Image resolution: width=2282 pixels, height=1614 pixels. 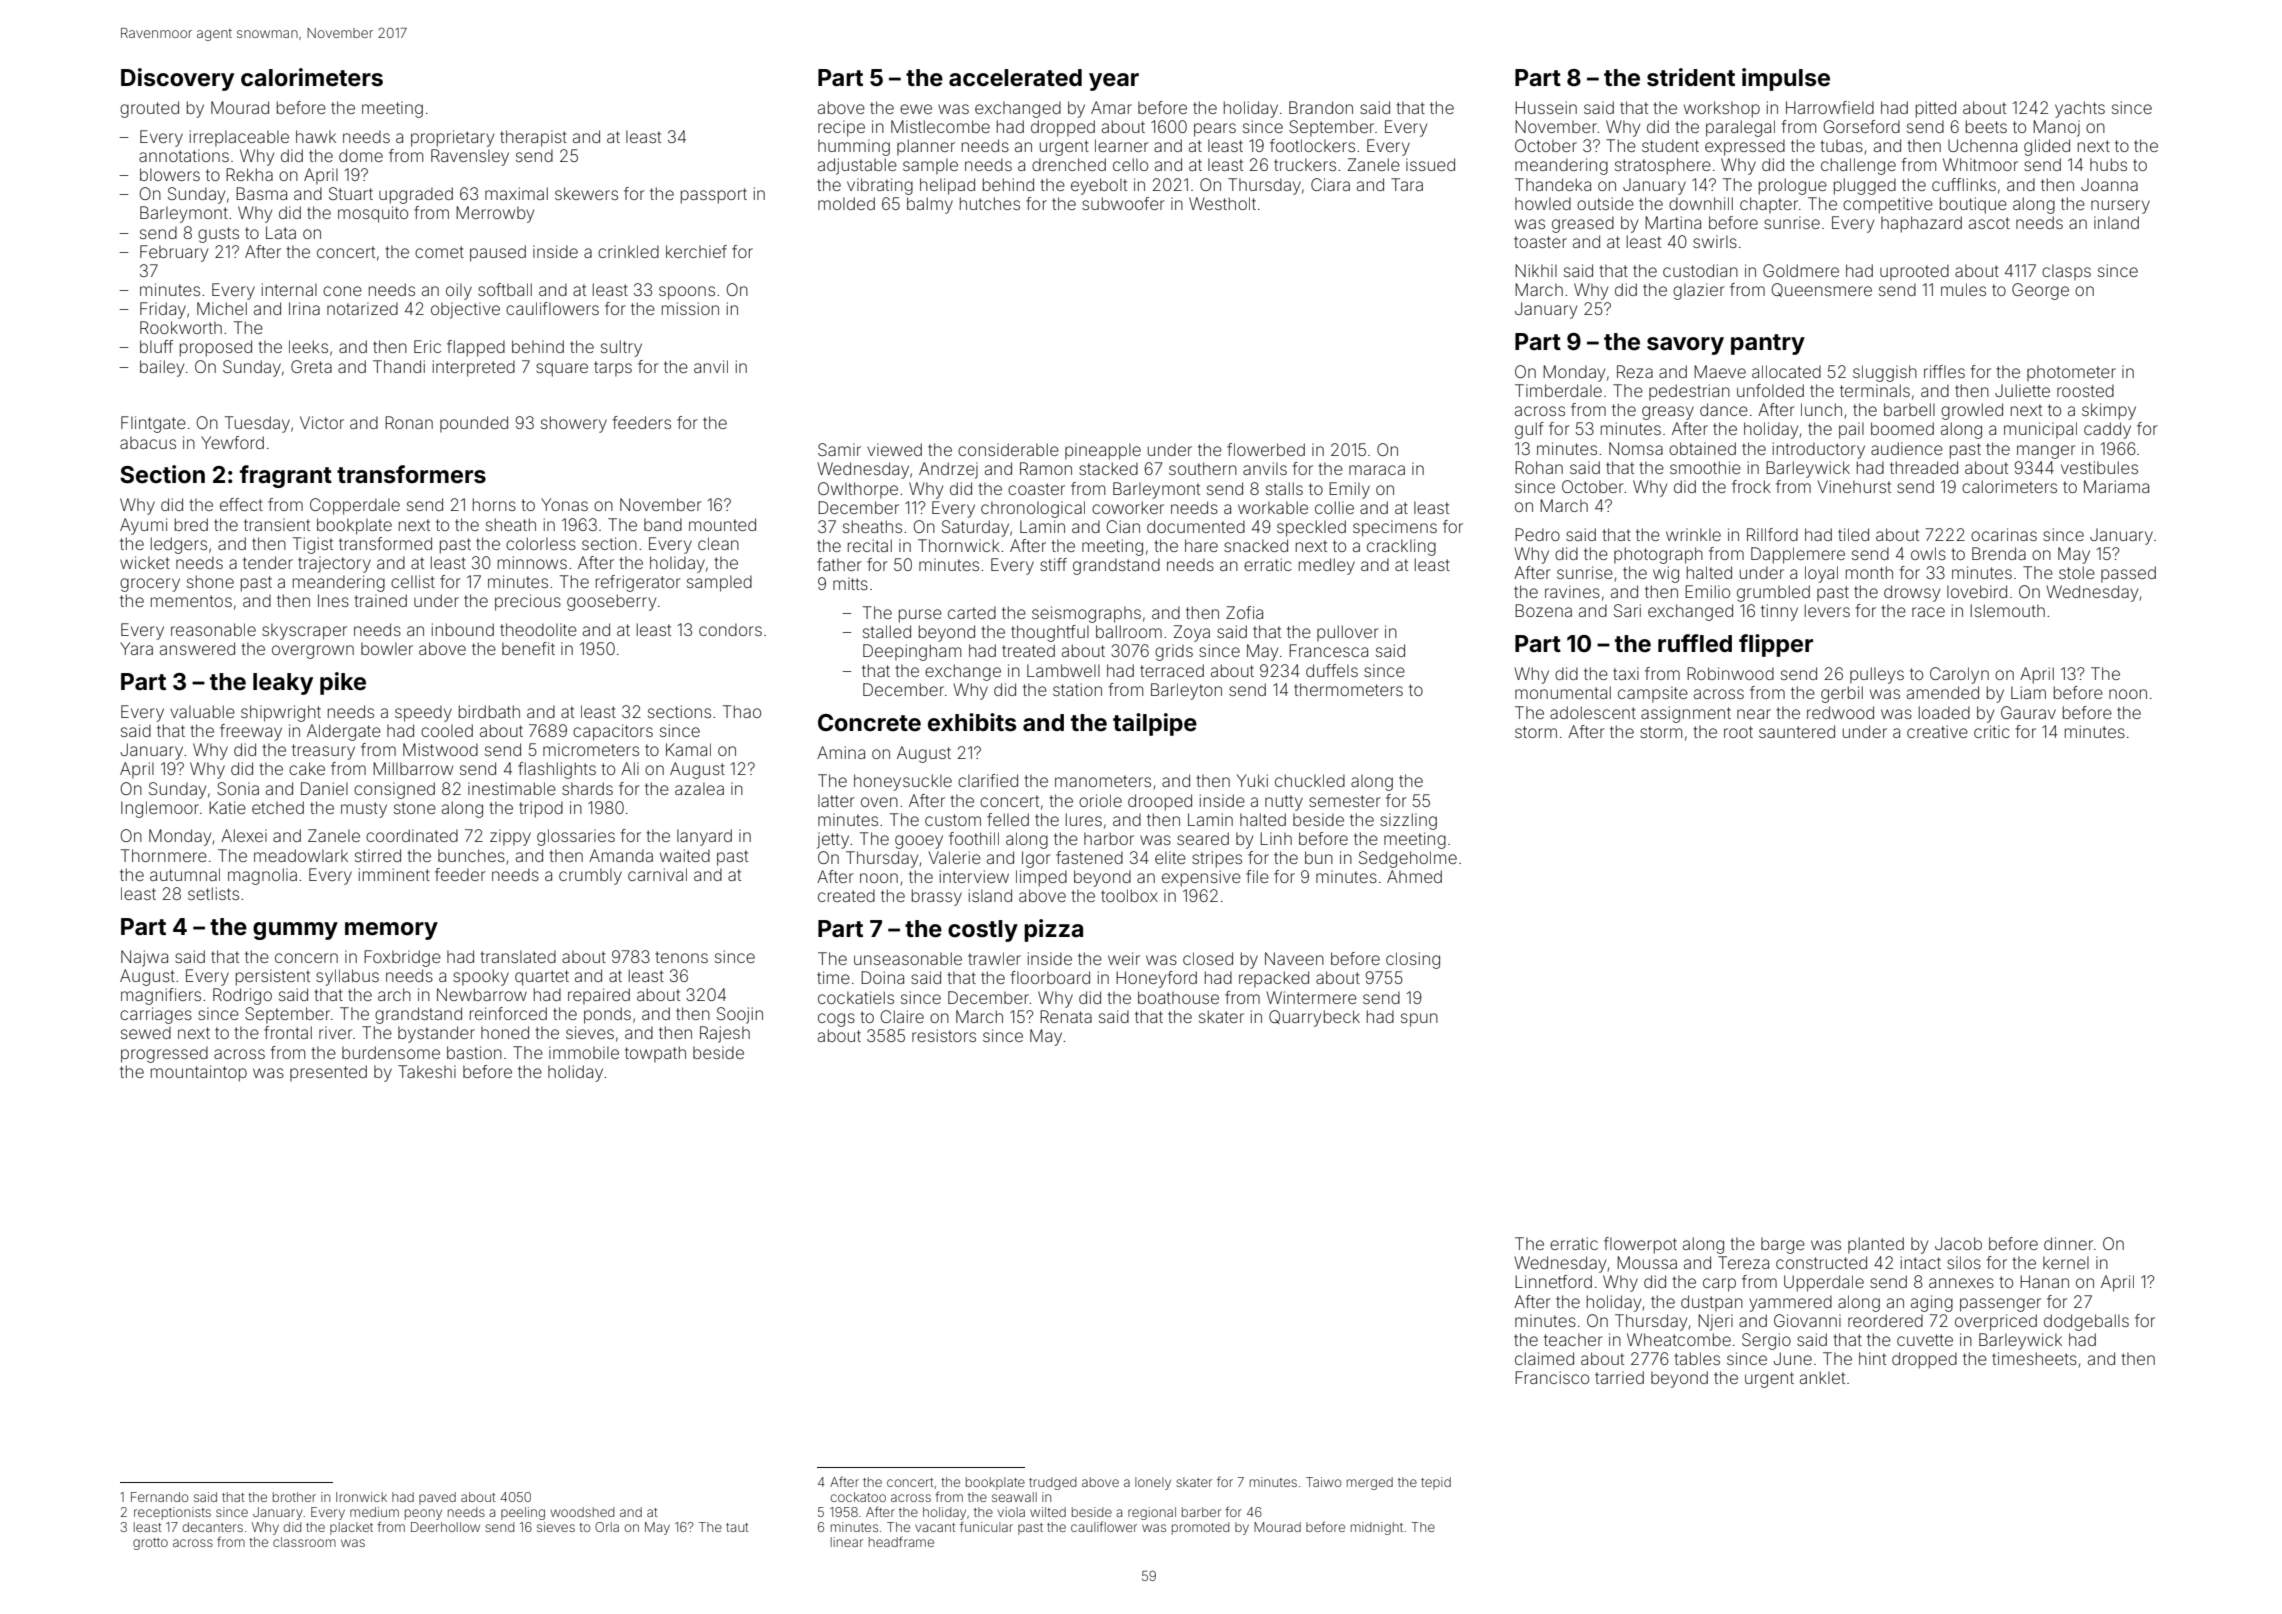 I want to click on Newbarrow, so click(x=482, y=994).
